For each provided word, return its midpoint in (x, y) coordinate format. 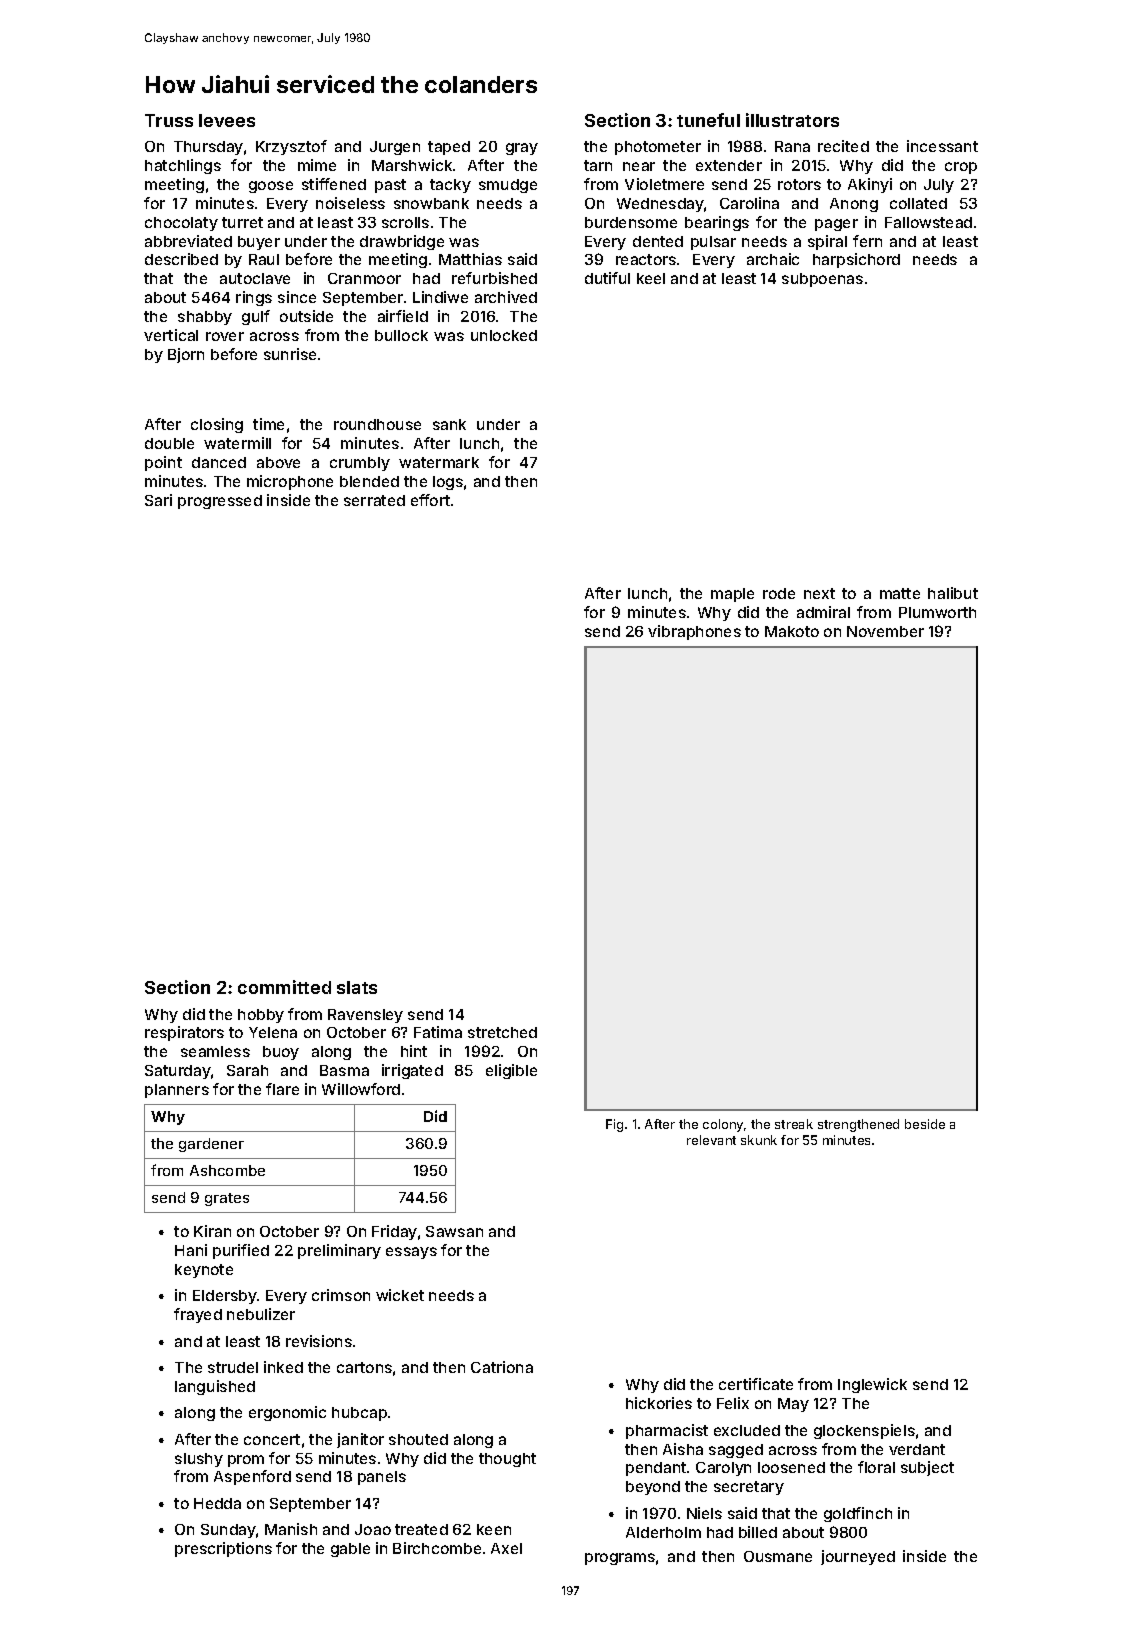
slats (357, 987)
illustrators (792, 120)
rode (779, 593)
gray (522, 149)
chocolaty (181, 224)
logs (448, 483)
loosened (791, 1467)
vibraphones (694, 632)
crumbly (360, 464)
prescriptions (223, 1549)
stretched (502, 1032)
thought (507, 1460)
